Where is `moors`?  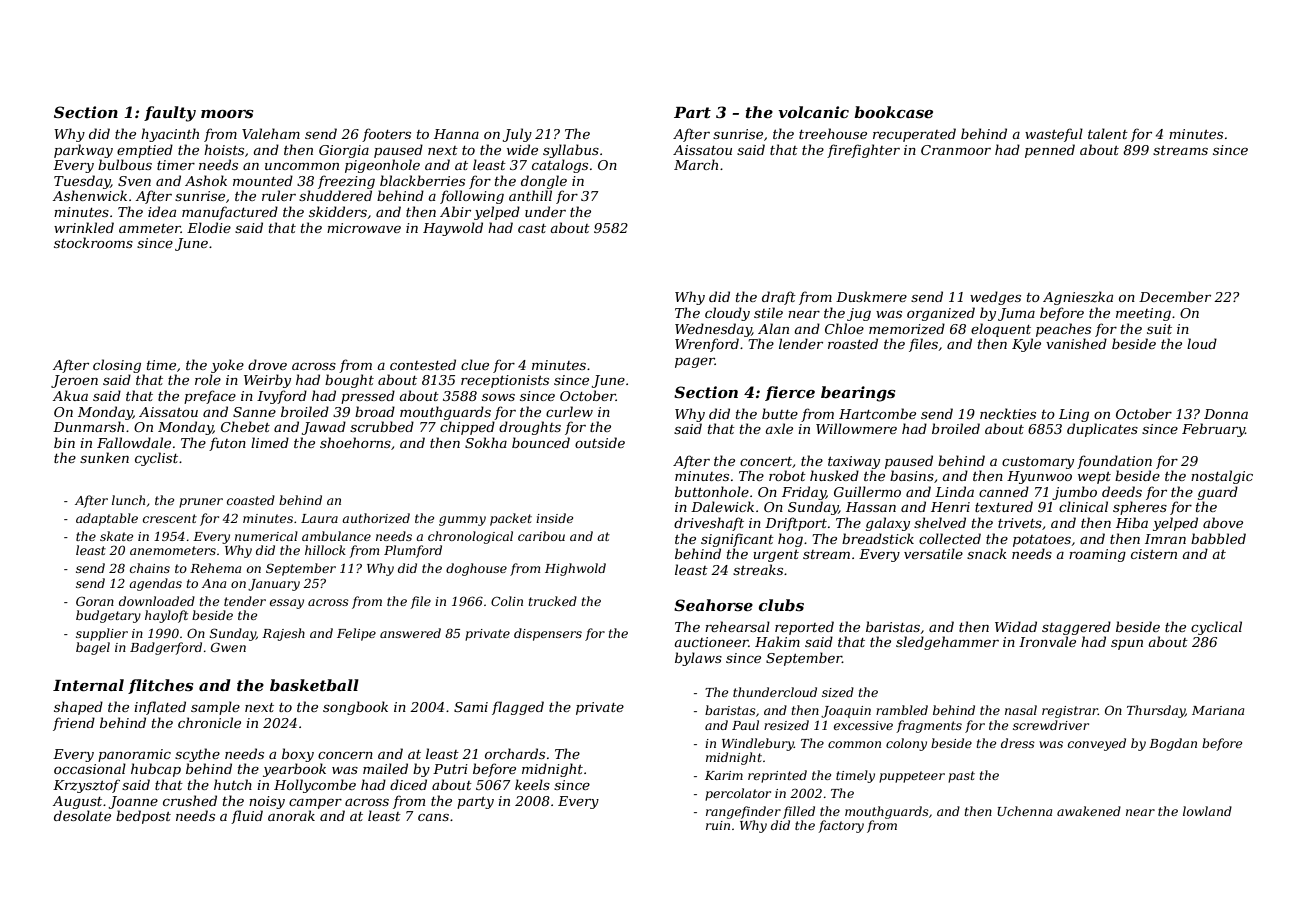 moors is located at coordinates (227, 114).
